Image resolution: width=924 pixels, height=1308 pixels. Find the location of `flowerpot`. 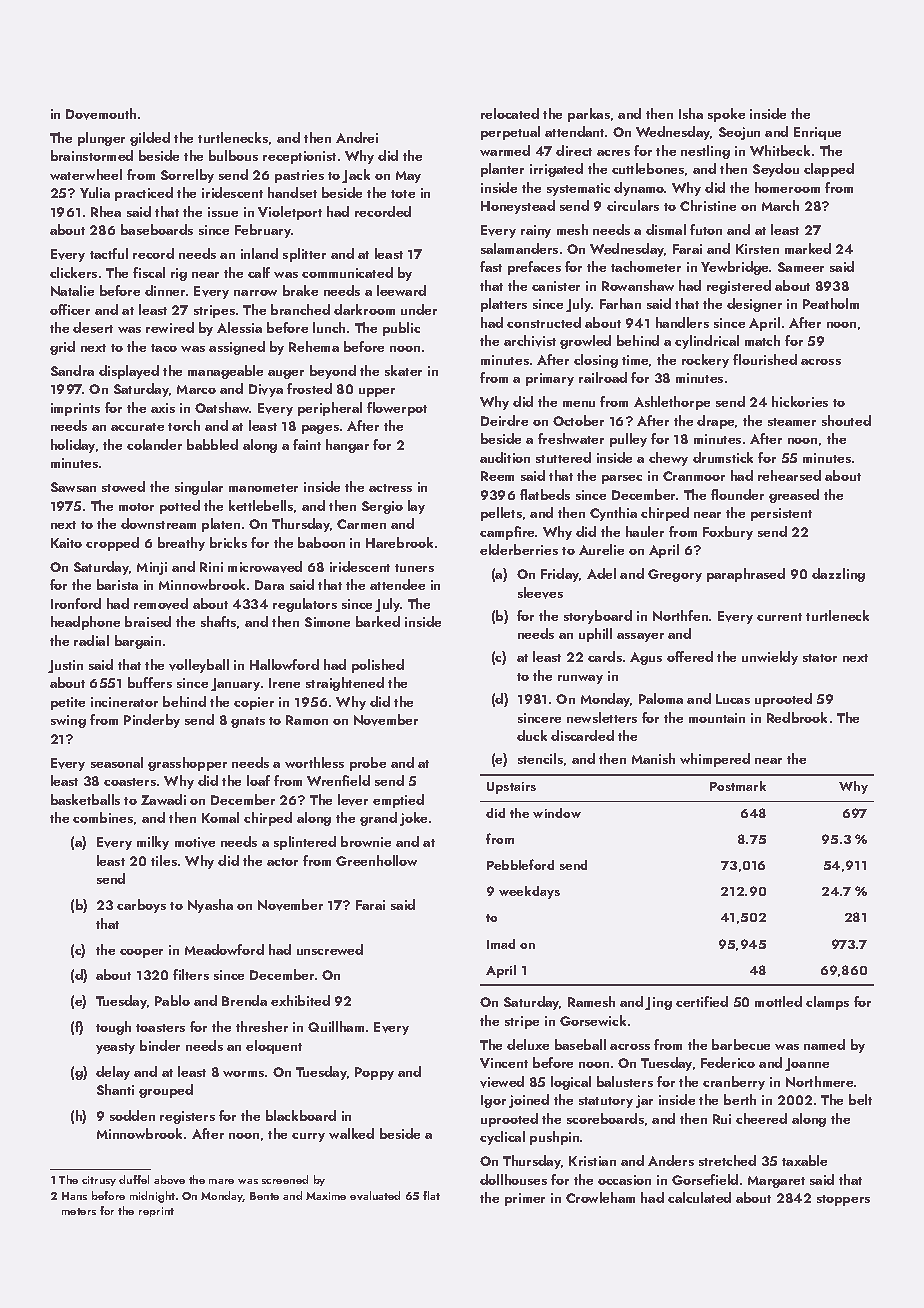

flowerpot is located at coordinates (397, 409).
